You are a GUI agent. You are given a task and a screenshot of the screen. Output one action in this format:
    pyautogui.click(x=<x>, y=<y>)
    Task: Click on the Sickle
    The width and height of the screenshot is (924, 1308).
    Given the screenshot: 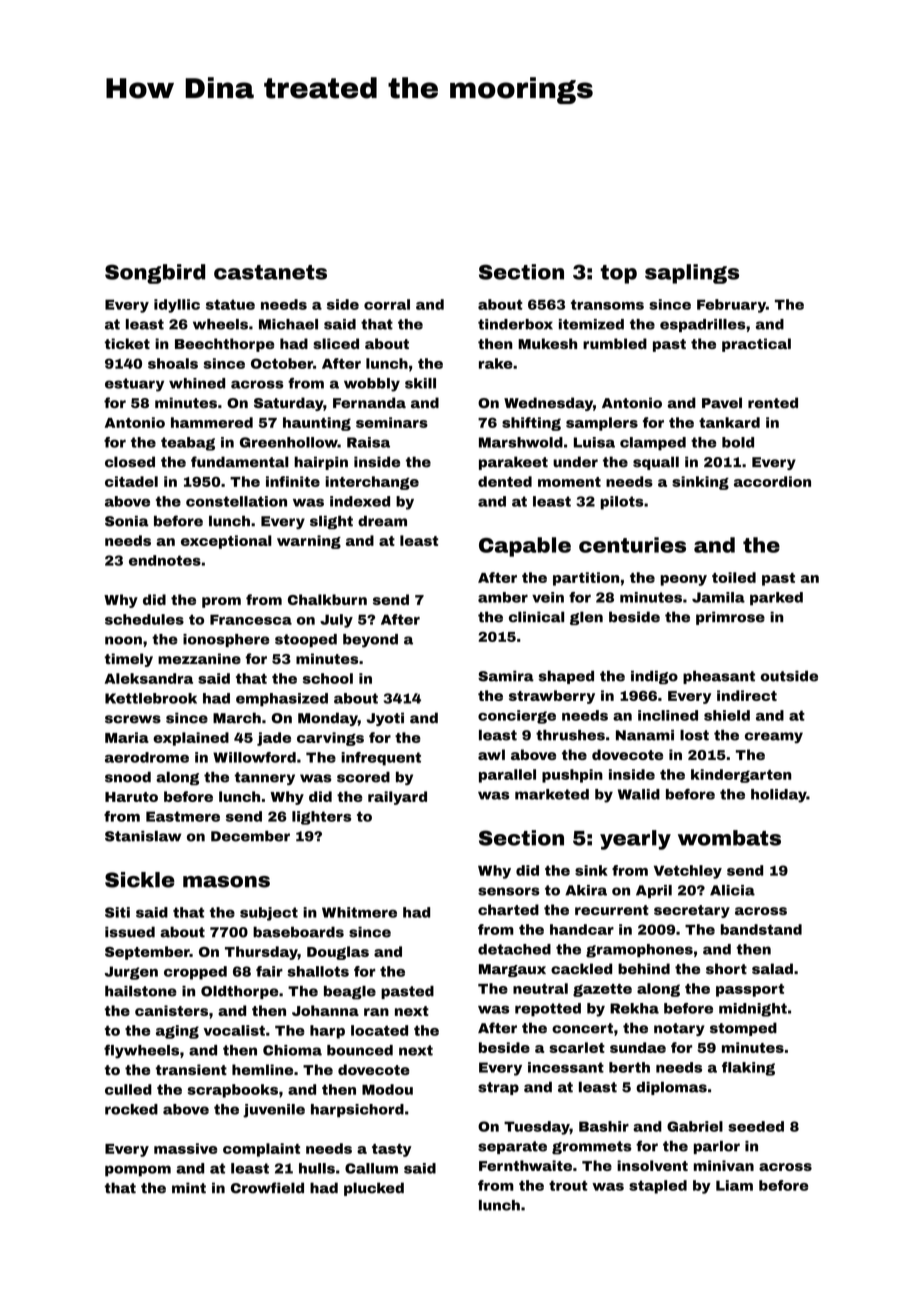 What is the action you would take?
    pyautogui.click(x=140, y=880)
